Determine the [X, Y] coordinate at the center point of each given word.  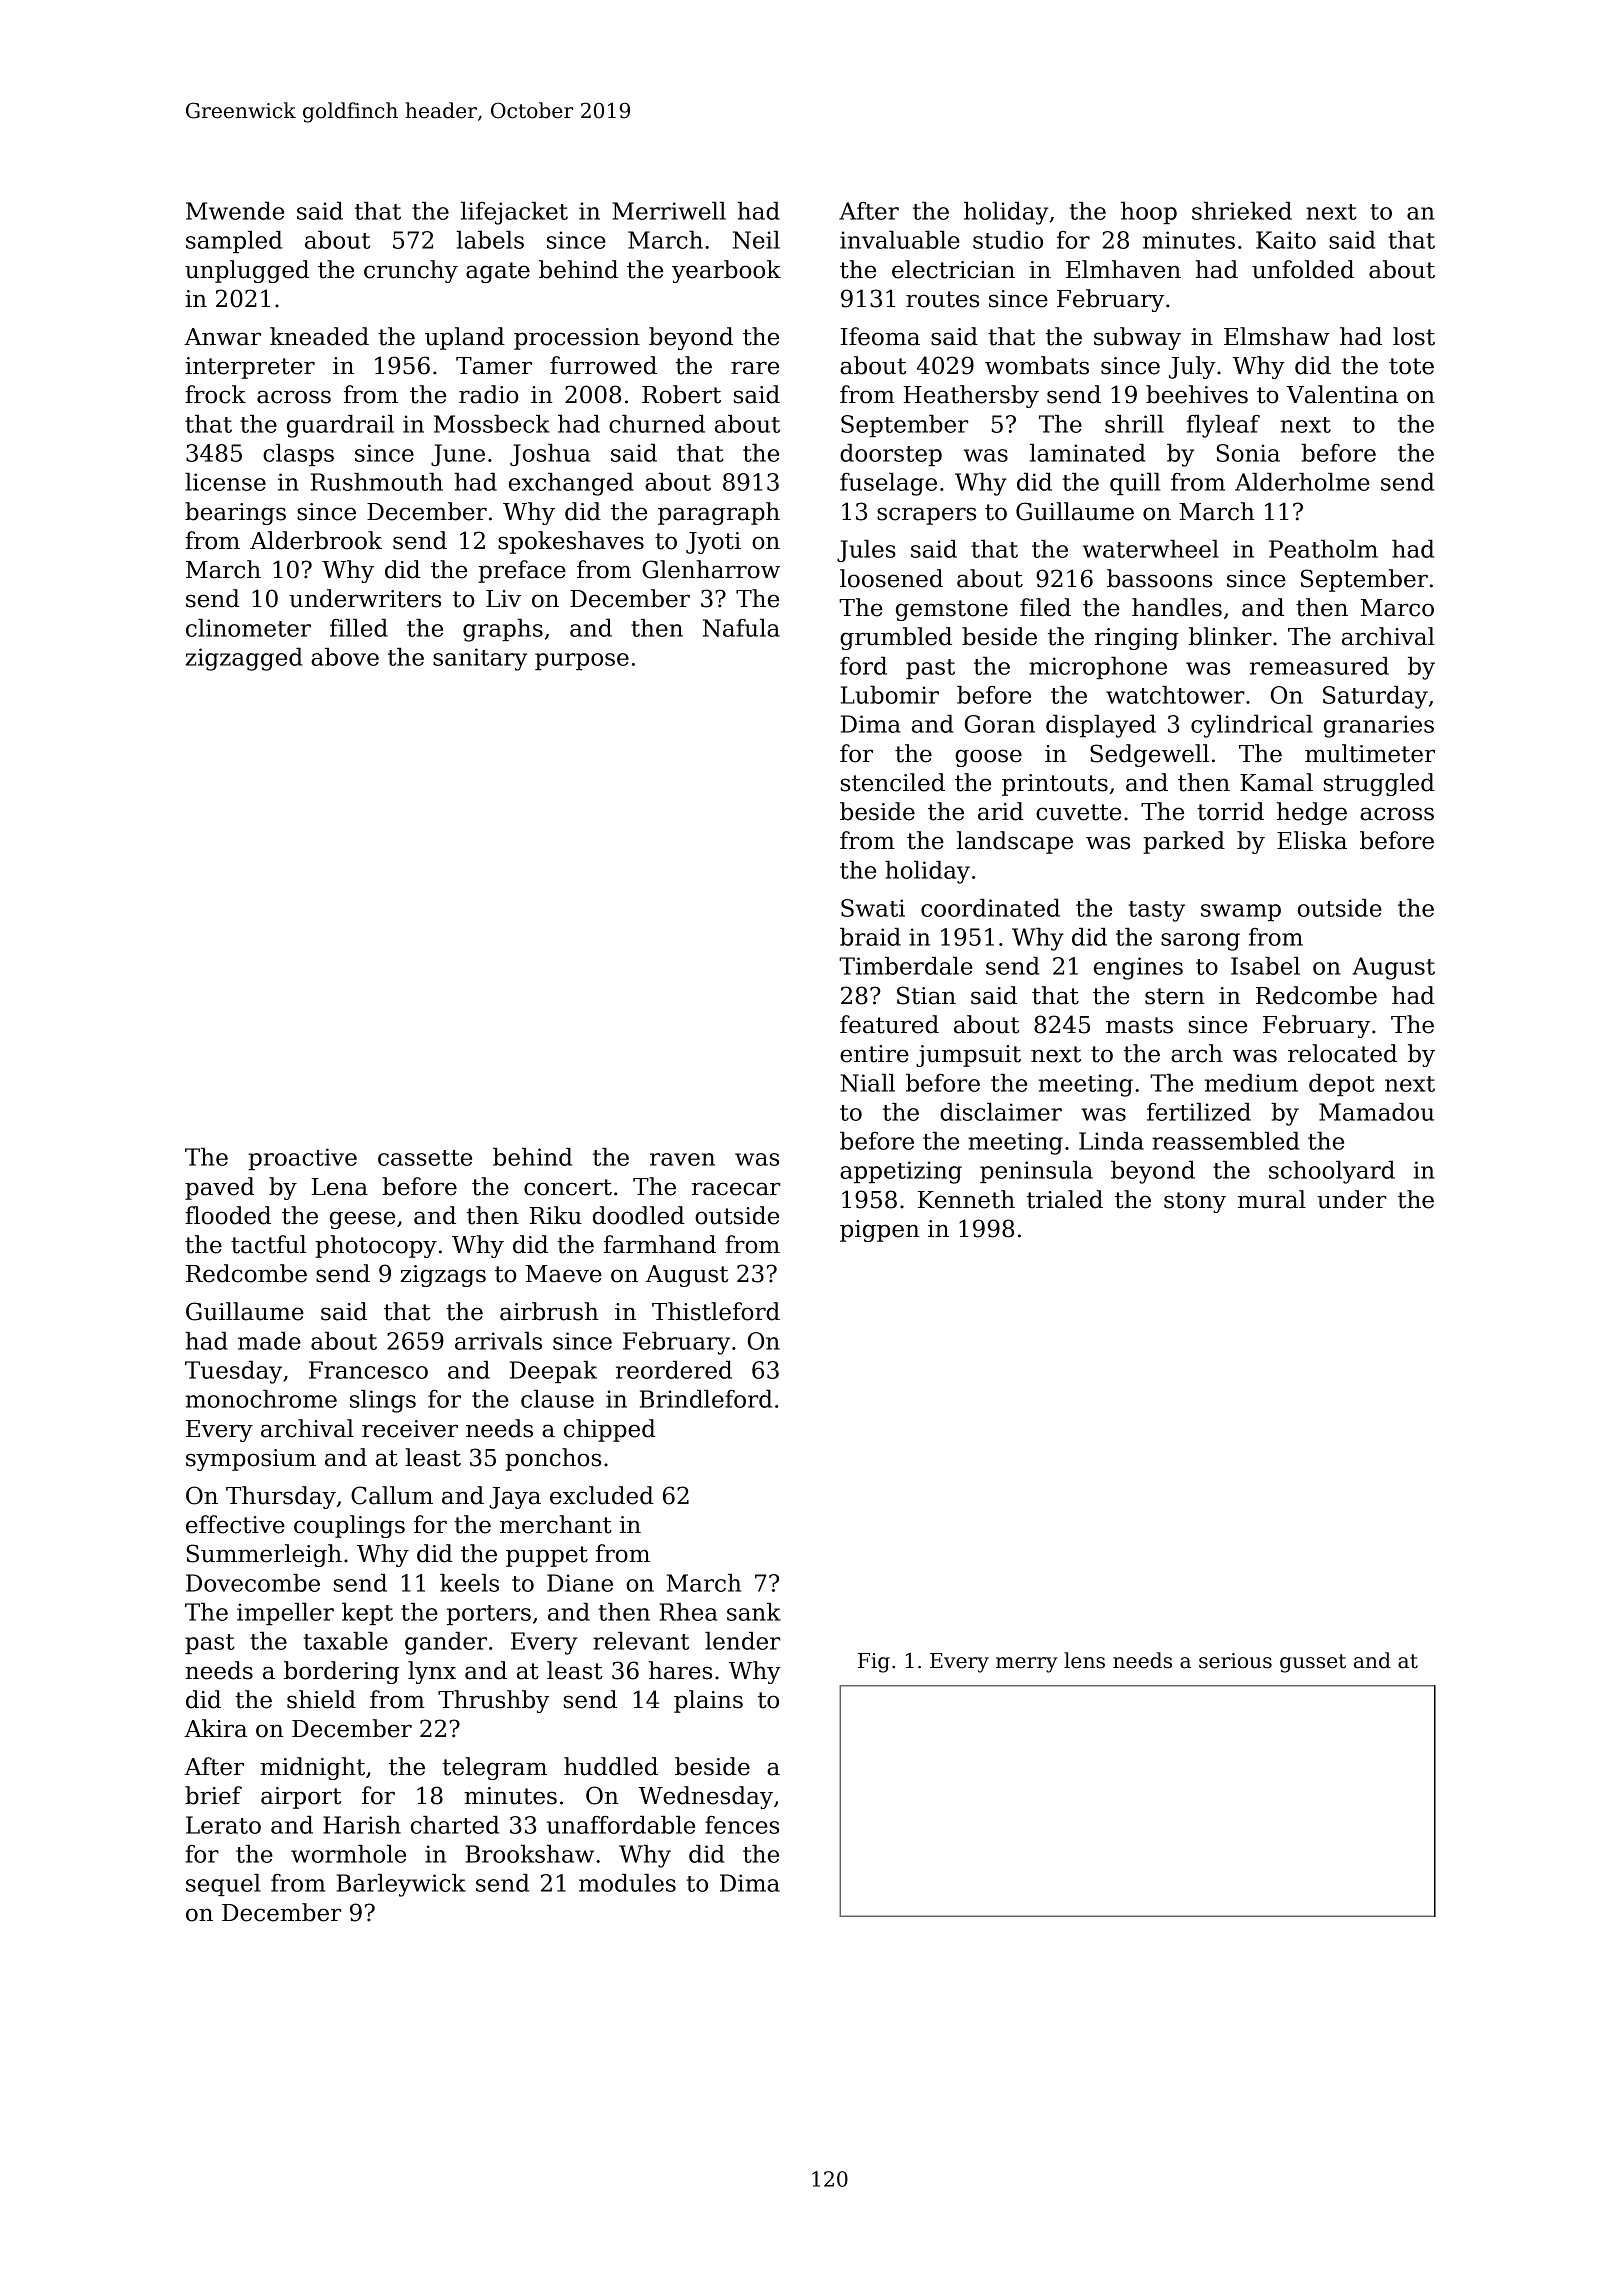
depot [1342, 1085]
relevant [641, 1641]
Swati [873, 908]
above [345, 657]
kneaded [319, 336]
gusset [1313, 1663]
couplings [349, 1526]
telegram [494, 1768]
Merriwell [669, 211]
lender [742, 1641]
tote [1411, 366]
